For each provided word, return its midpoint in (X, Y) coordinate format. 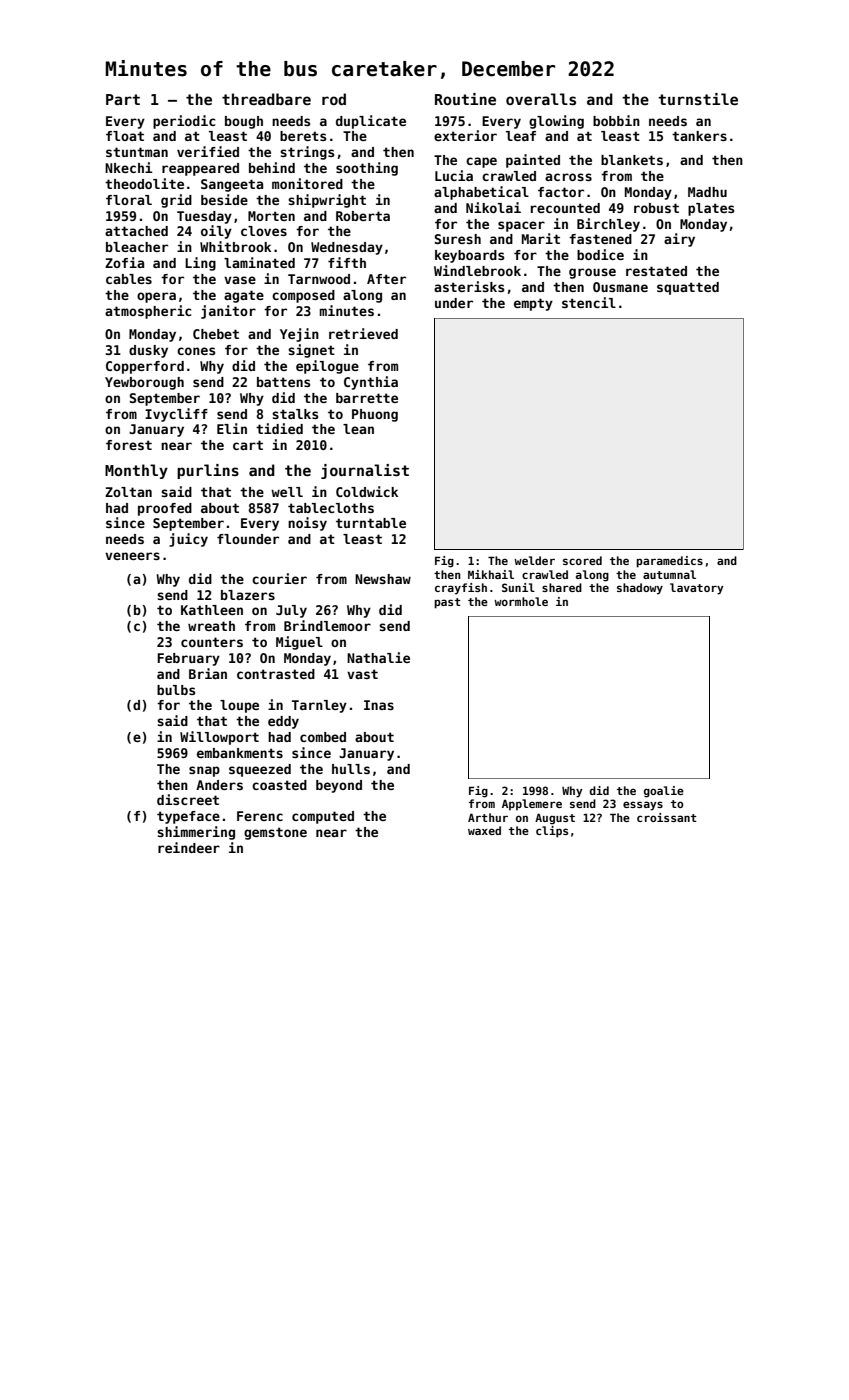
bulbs (176, 690)
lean (358, 429)
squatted (688, 288)
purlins (208, 471)
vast (362, 674)
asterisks (469, 286)
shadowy (640, 589)
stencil (589, 302)
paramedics (669, 562)
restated (656, 271)
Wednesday (347, 248)
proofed (165, 509)
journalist (365, 471)
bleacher (137, 247)
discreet (188, 799)
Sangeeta (232, 185)
